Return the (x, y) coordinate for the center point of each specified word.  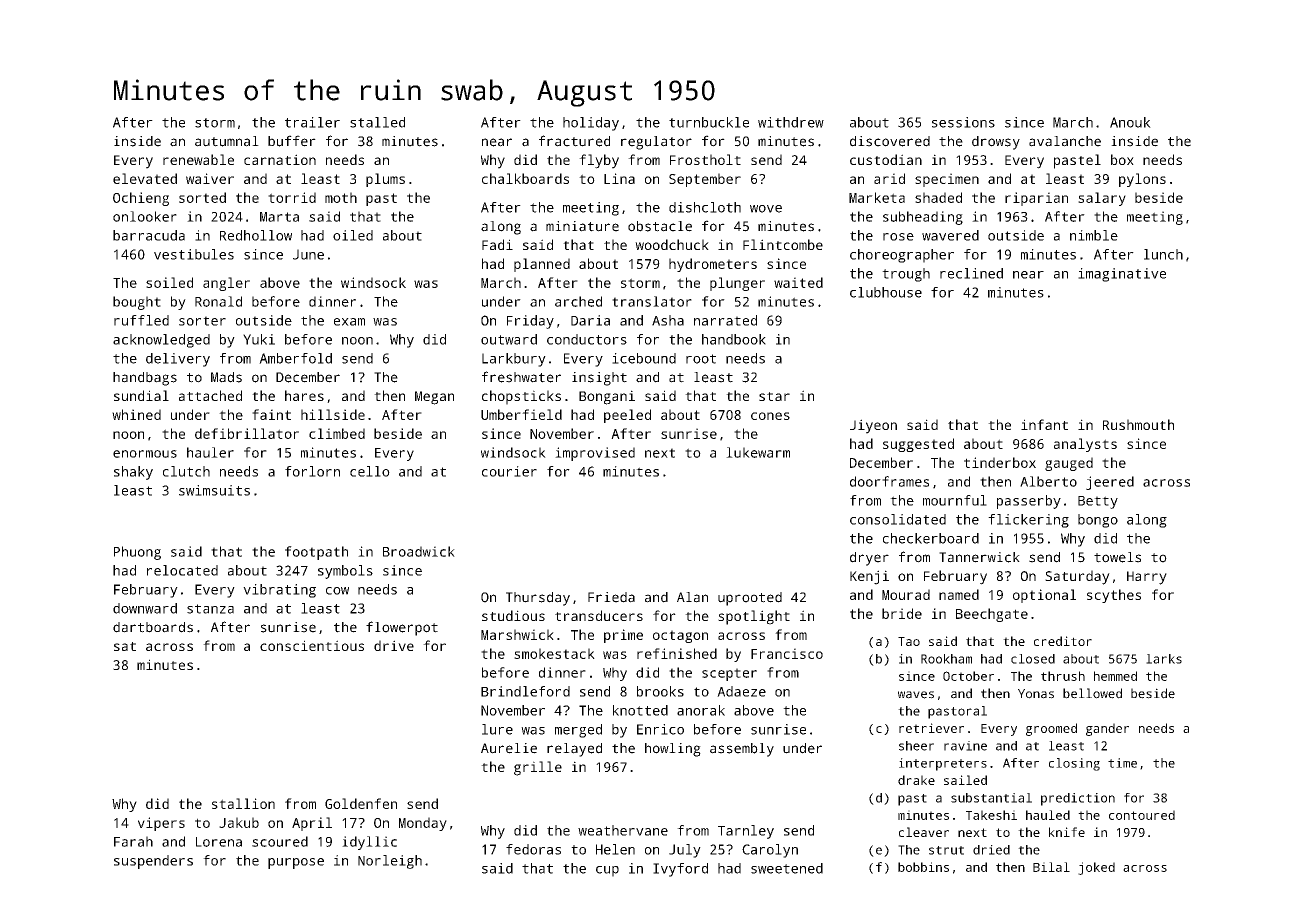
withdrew (791, 122)
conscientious (312, 645)
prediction (1078, 799)
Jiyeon (873, 426)
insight (599, 379)
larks (1164, 659)
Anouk (1130, 122)
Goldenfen (361, 803)
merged (578, 731)
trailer (312, 122)
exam (349, 322)
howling (673, 750)
